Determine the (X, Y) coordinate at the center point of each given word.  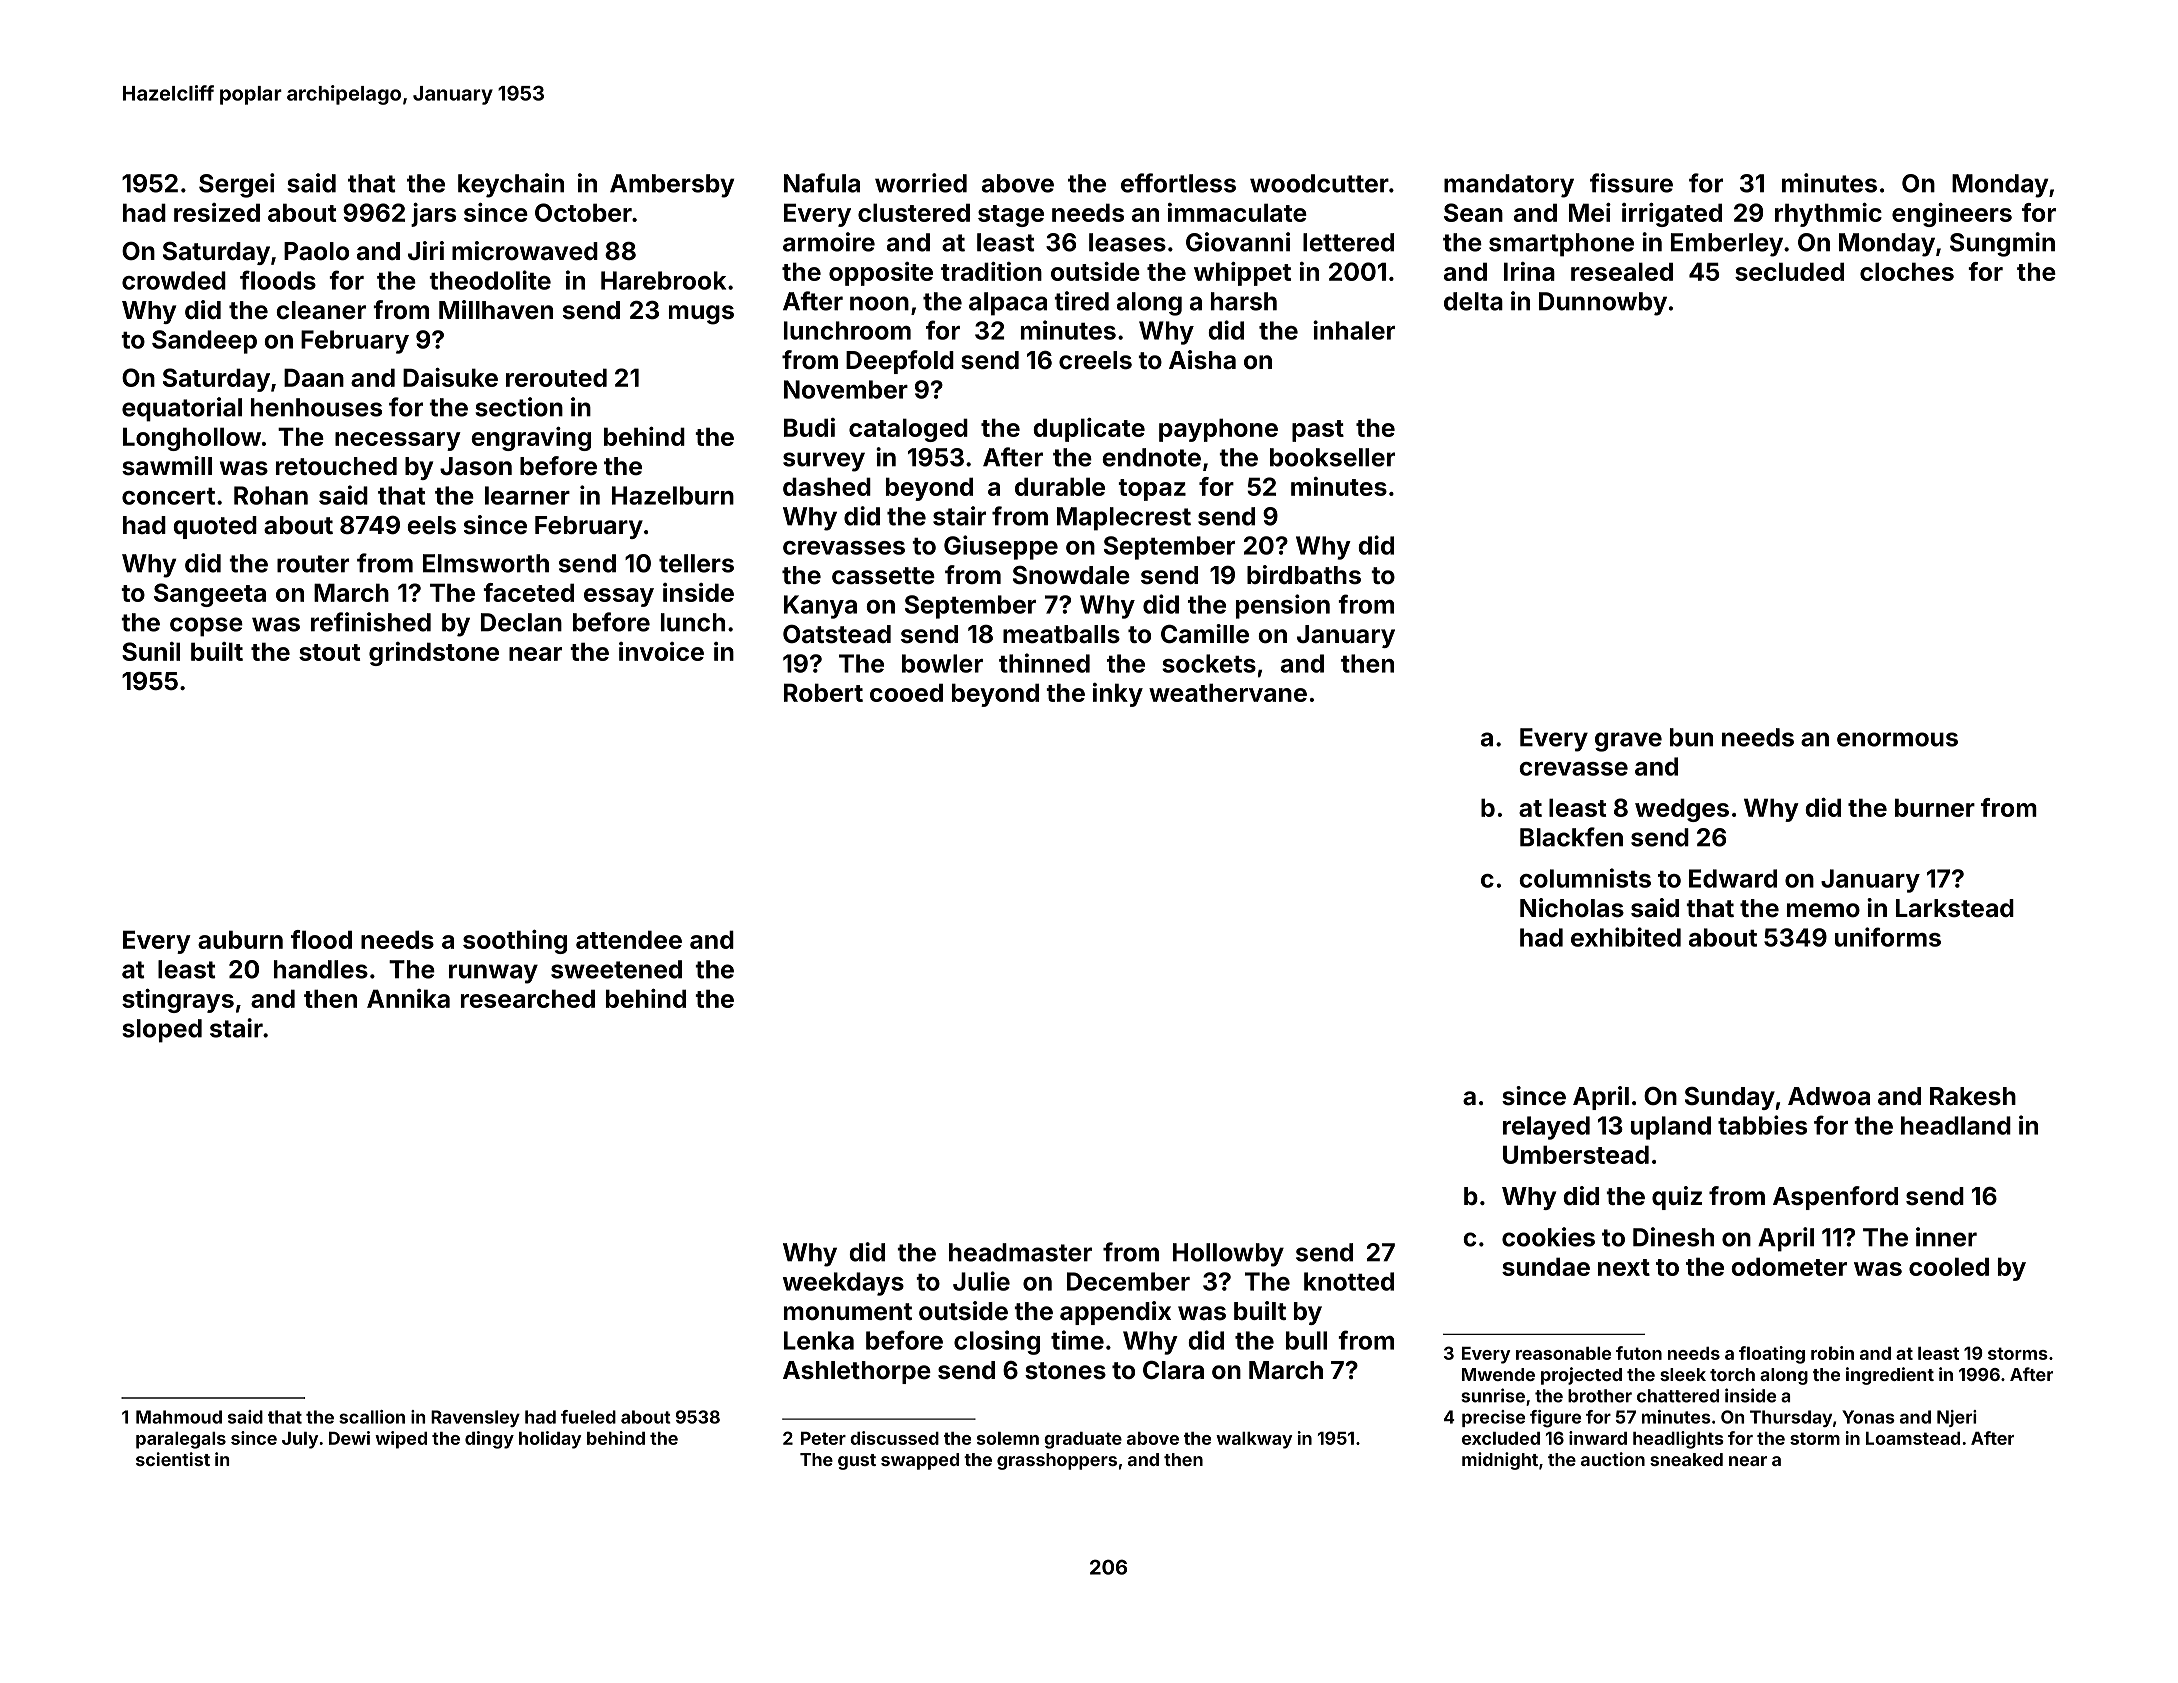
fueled (588, 1417)
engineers (1952, 215)
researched (528, 998)
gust (857, 1462)
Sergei (237, 185)
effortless (1178, 183)
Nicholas (1572, 908)
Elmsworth (486, 563)
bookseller (1332, 457)
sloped (162, 1031)
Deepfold (900, 362)
